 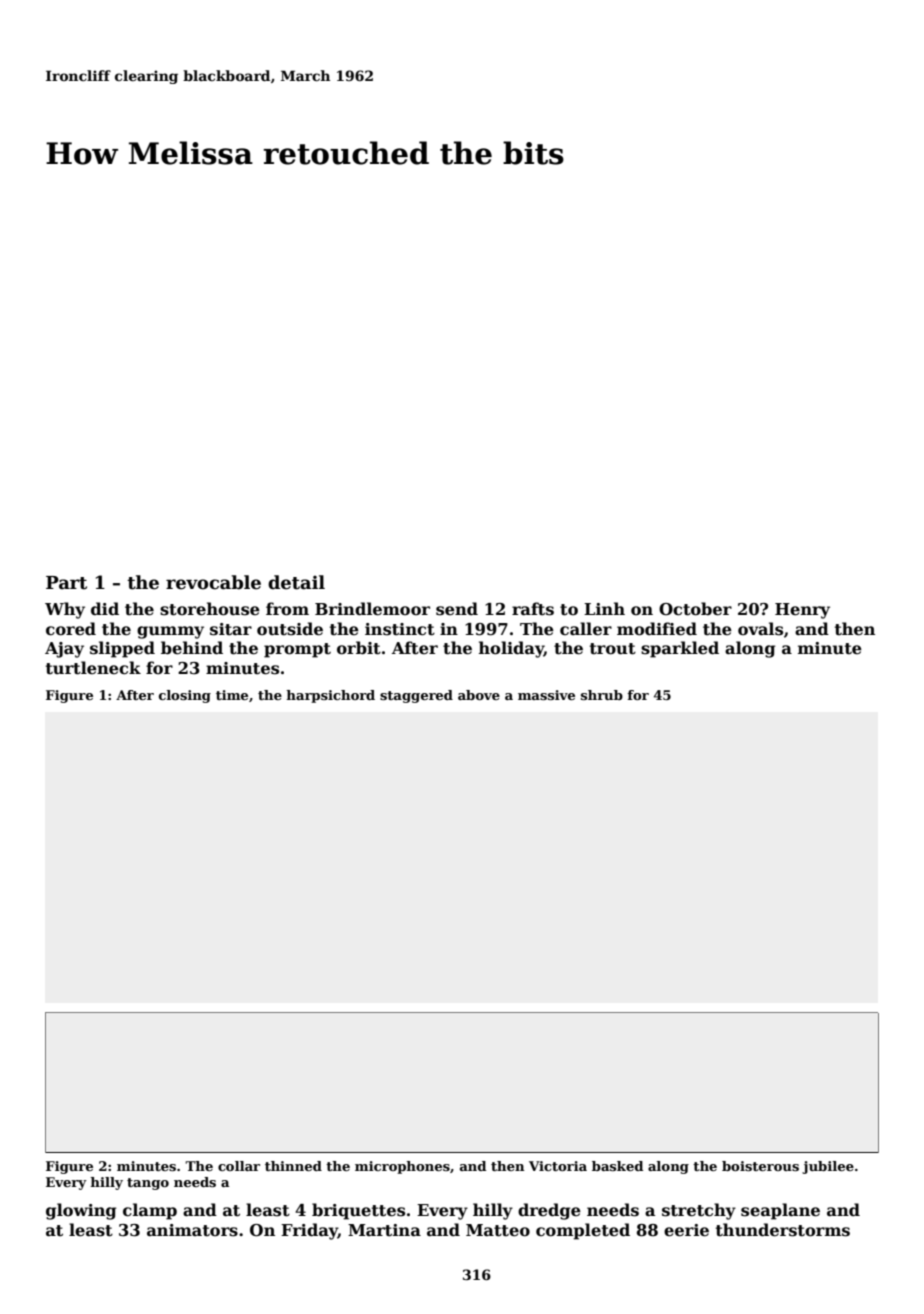 I want to click on massive, so click(x=546, y=695).
